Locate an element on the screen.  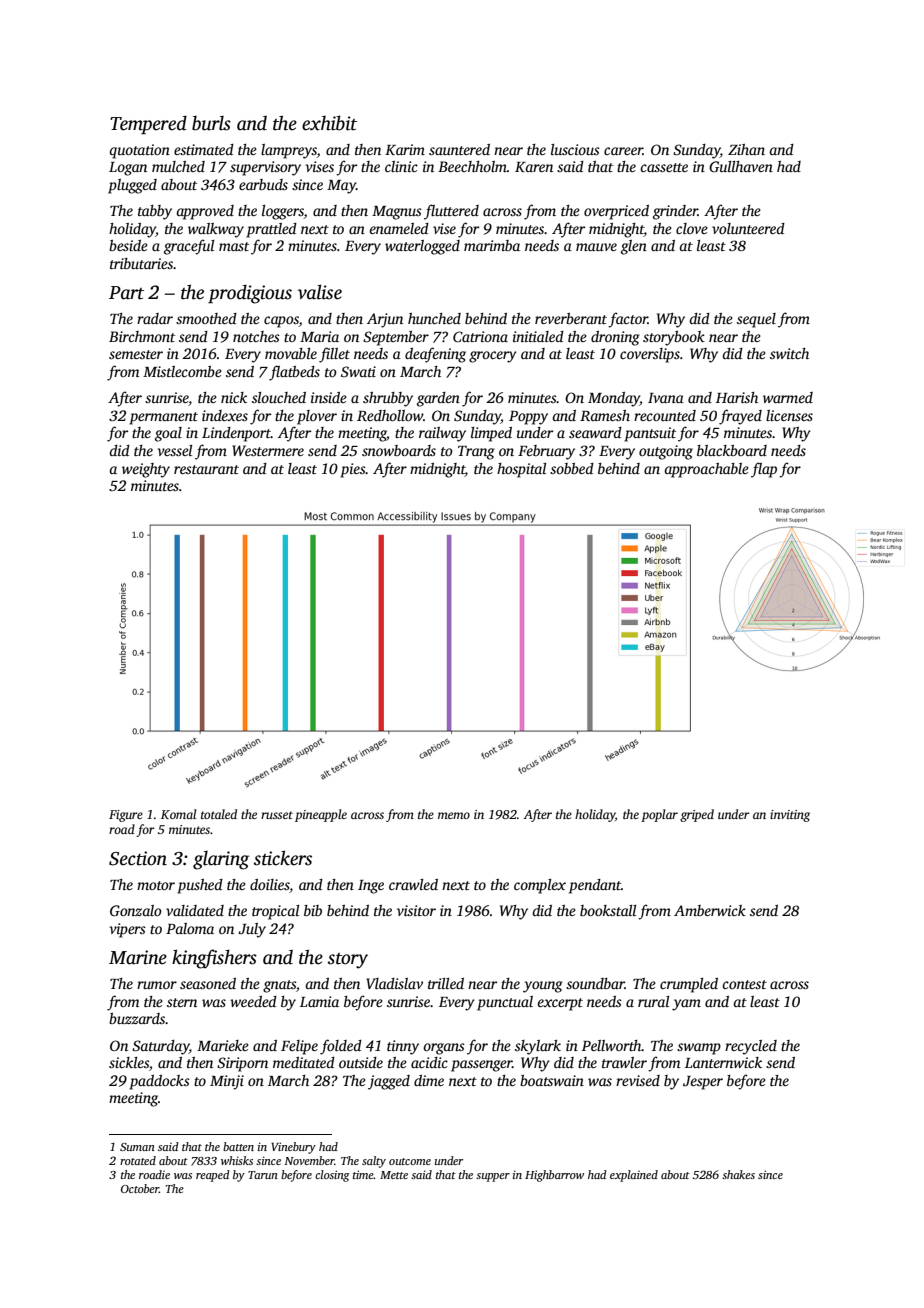
Suman is located at coordinates (137, 1147).
